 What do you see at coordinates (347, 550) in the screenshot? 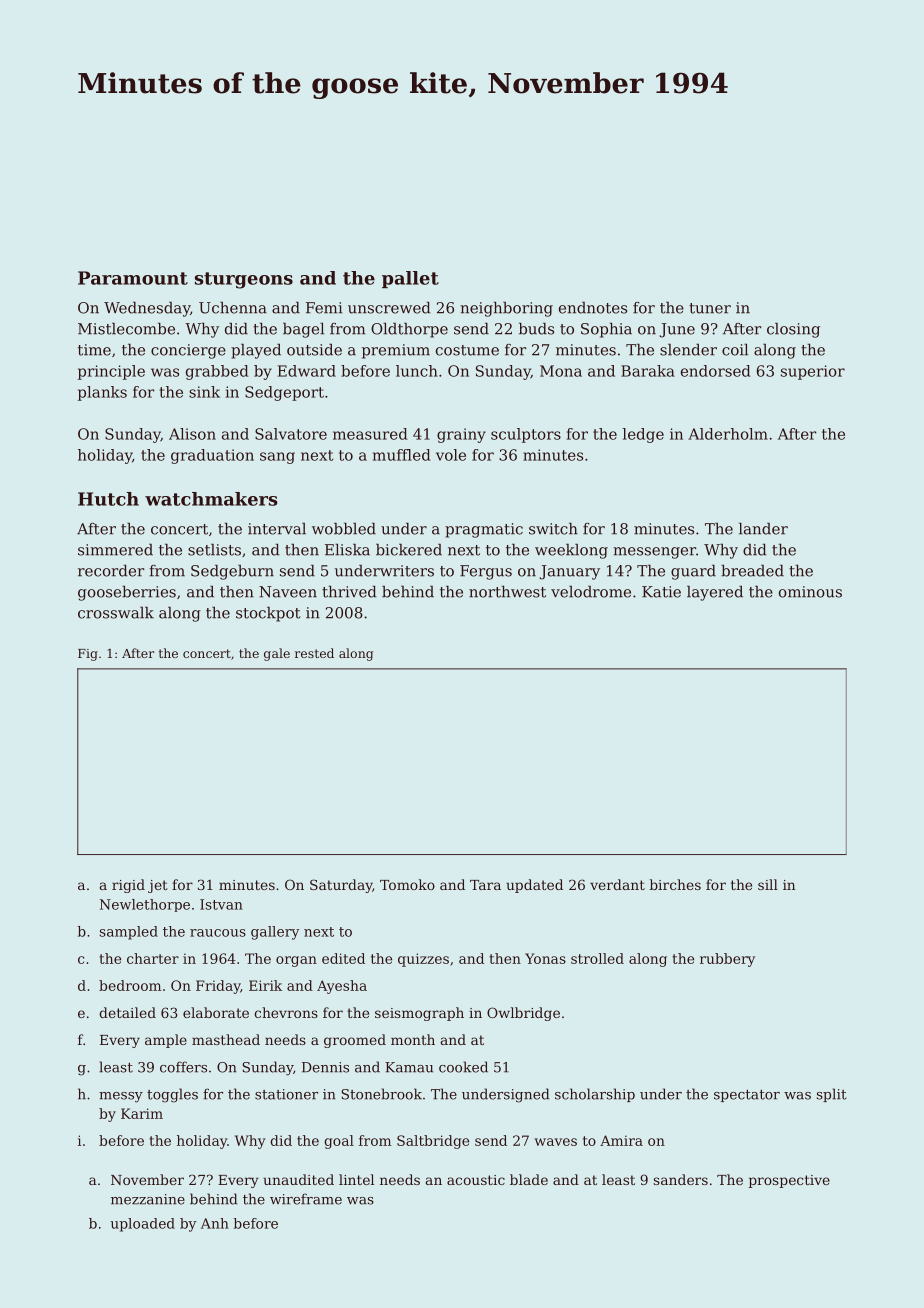
I see `Eliska` at bounding box center [347, 550].
